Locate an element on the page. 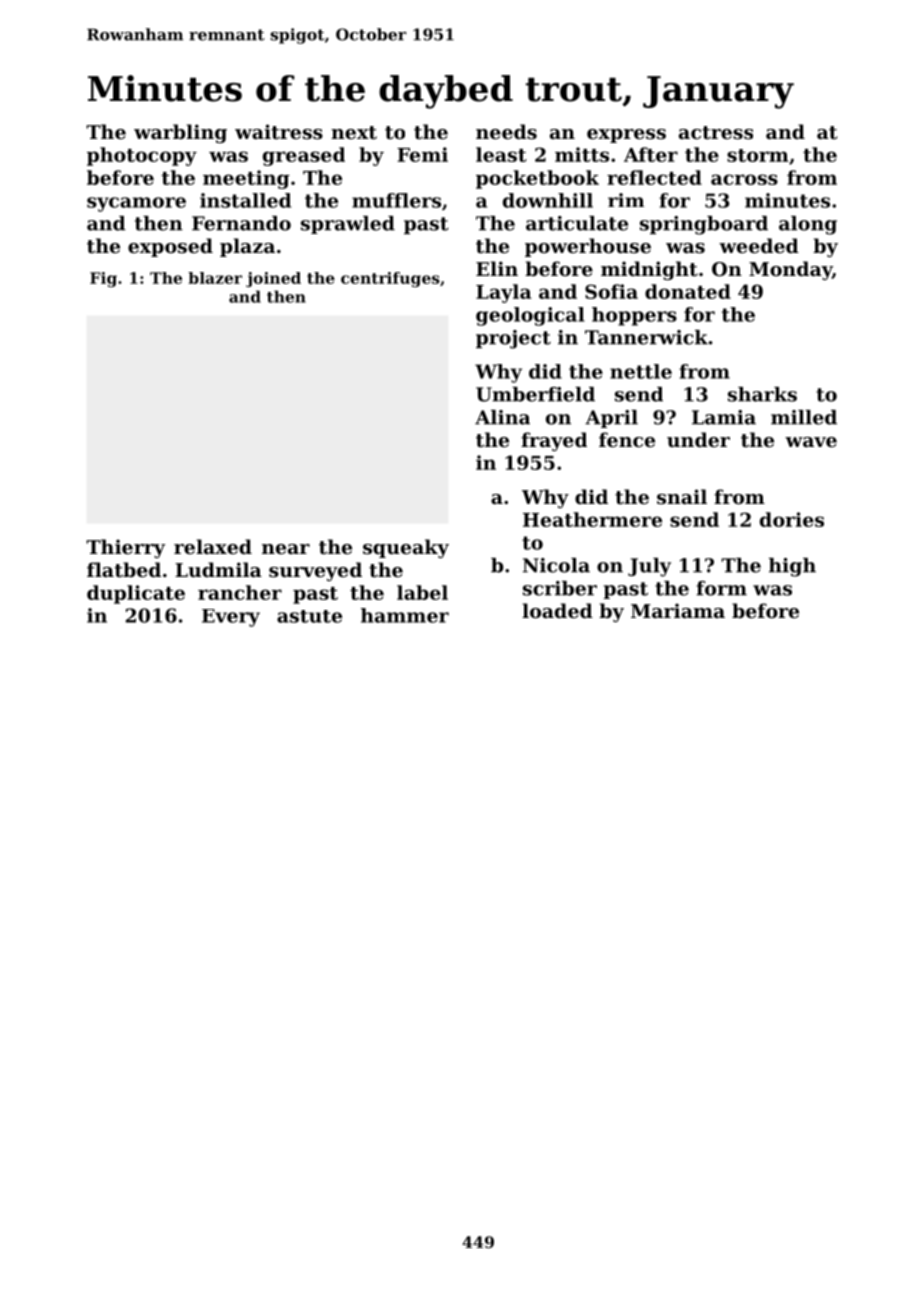 The height and width of the document is (1314, 924). Umberfield is located at coordinates (535, 394).
